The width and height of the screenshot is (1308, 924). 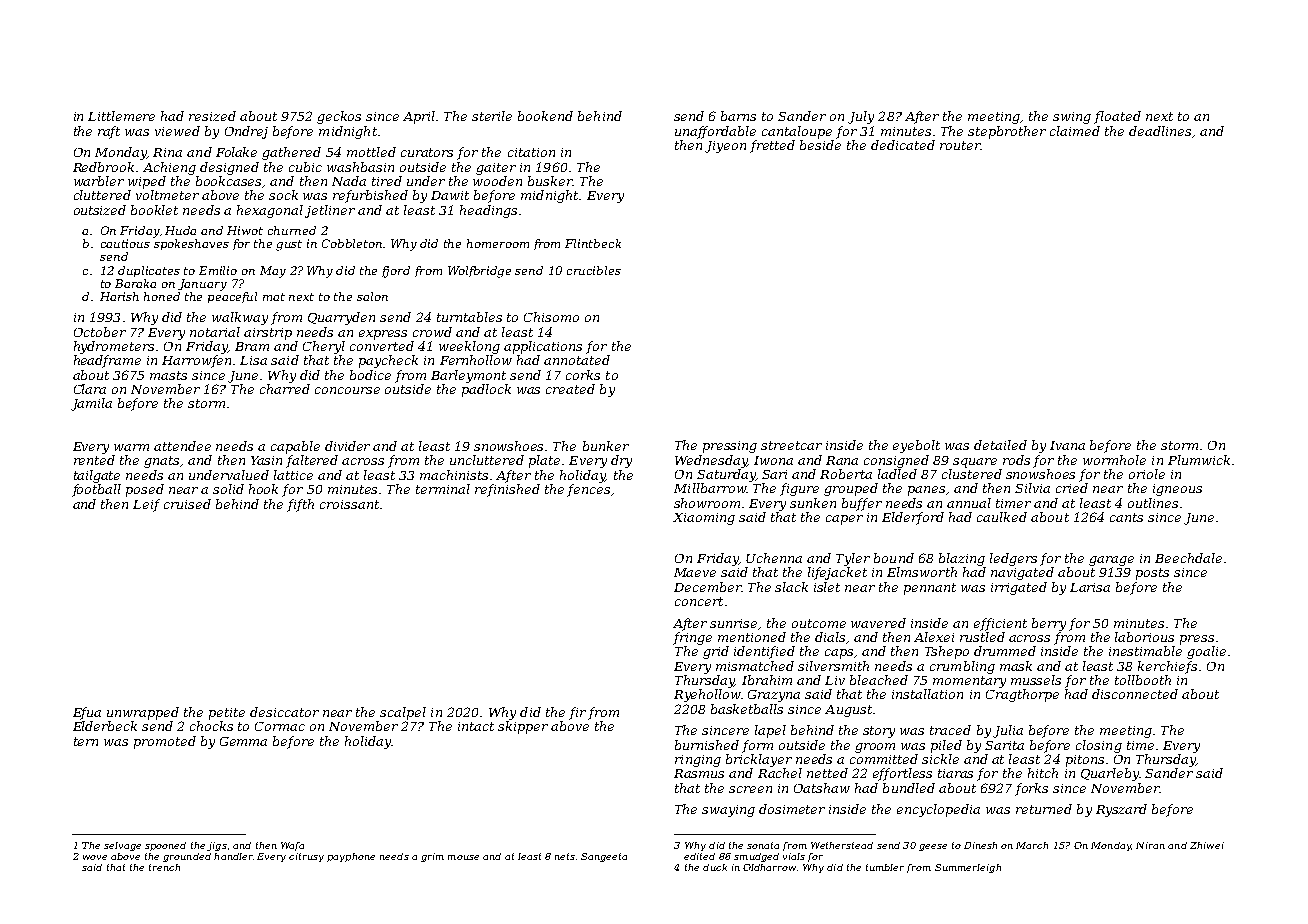 I want to click on outlines, so click(x=1153, y=503).
